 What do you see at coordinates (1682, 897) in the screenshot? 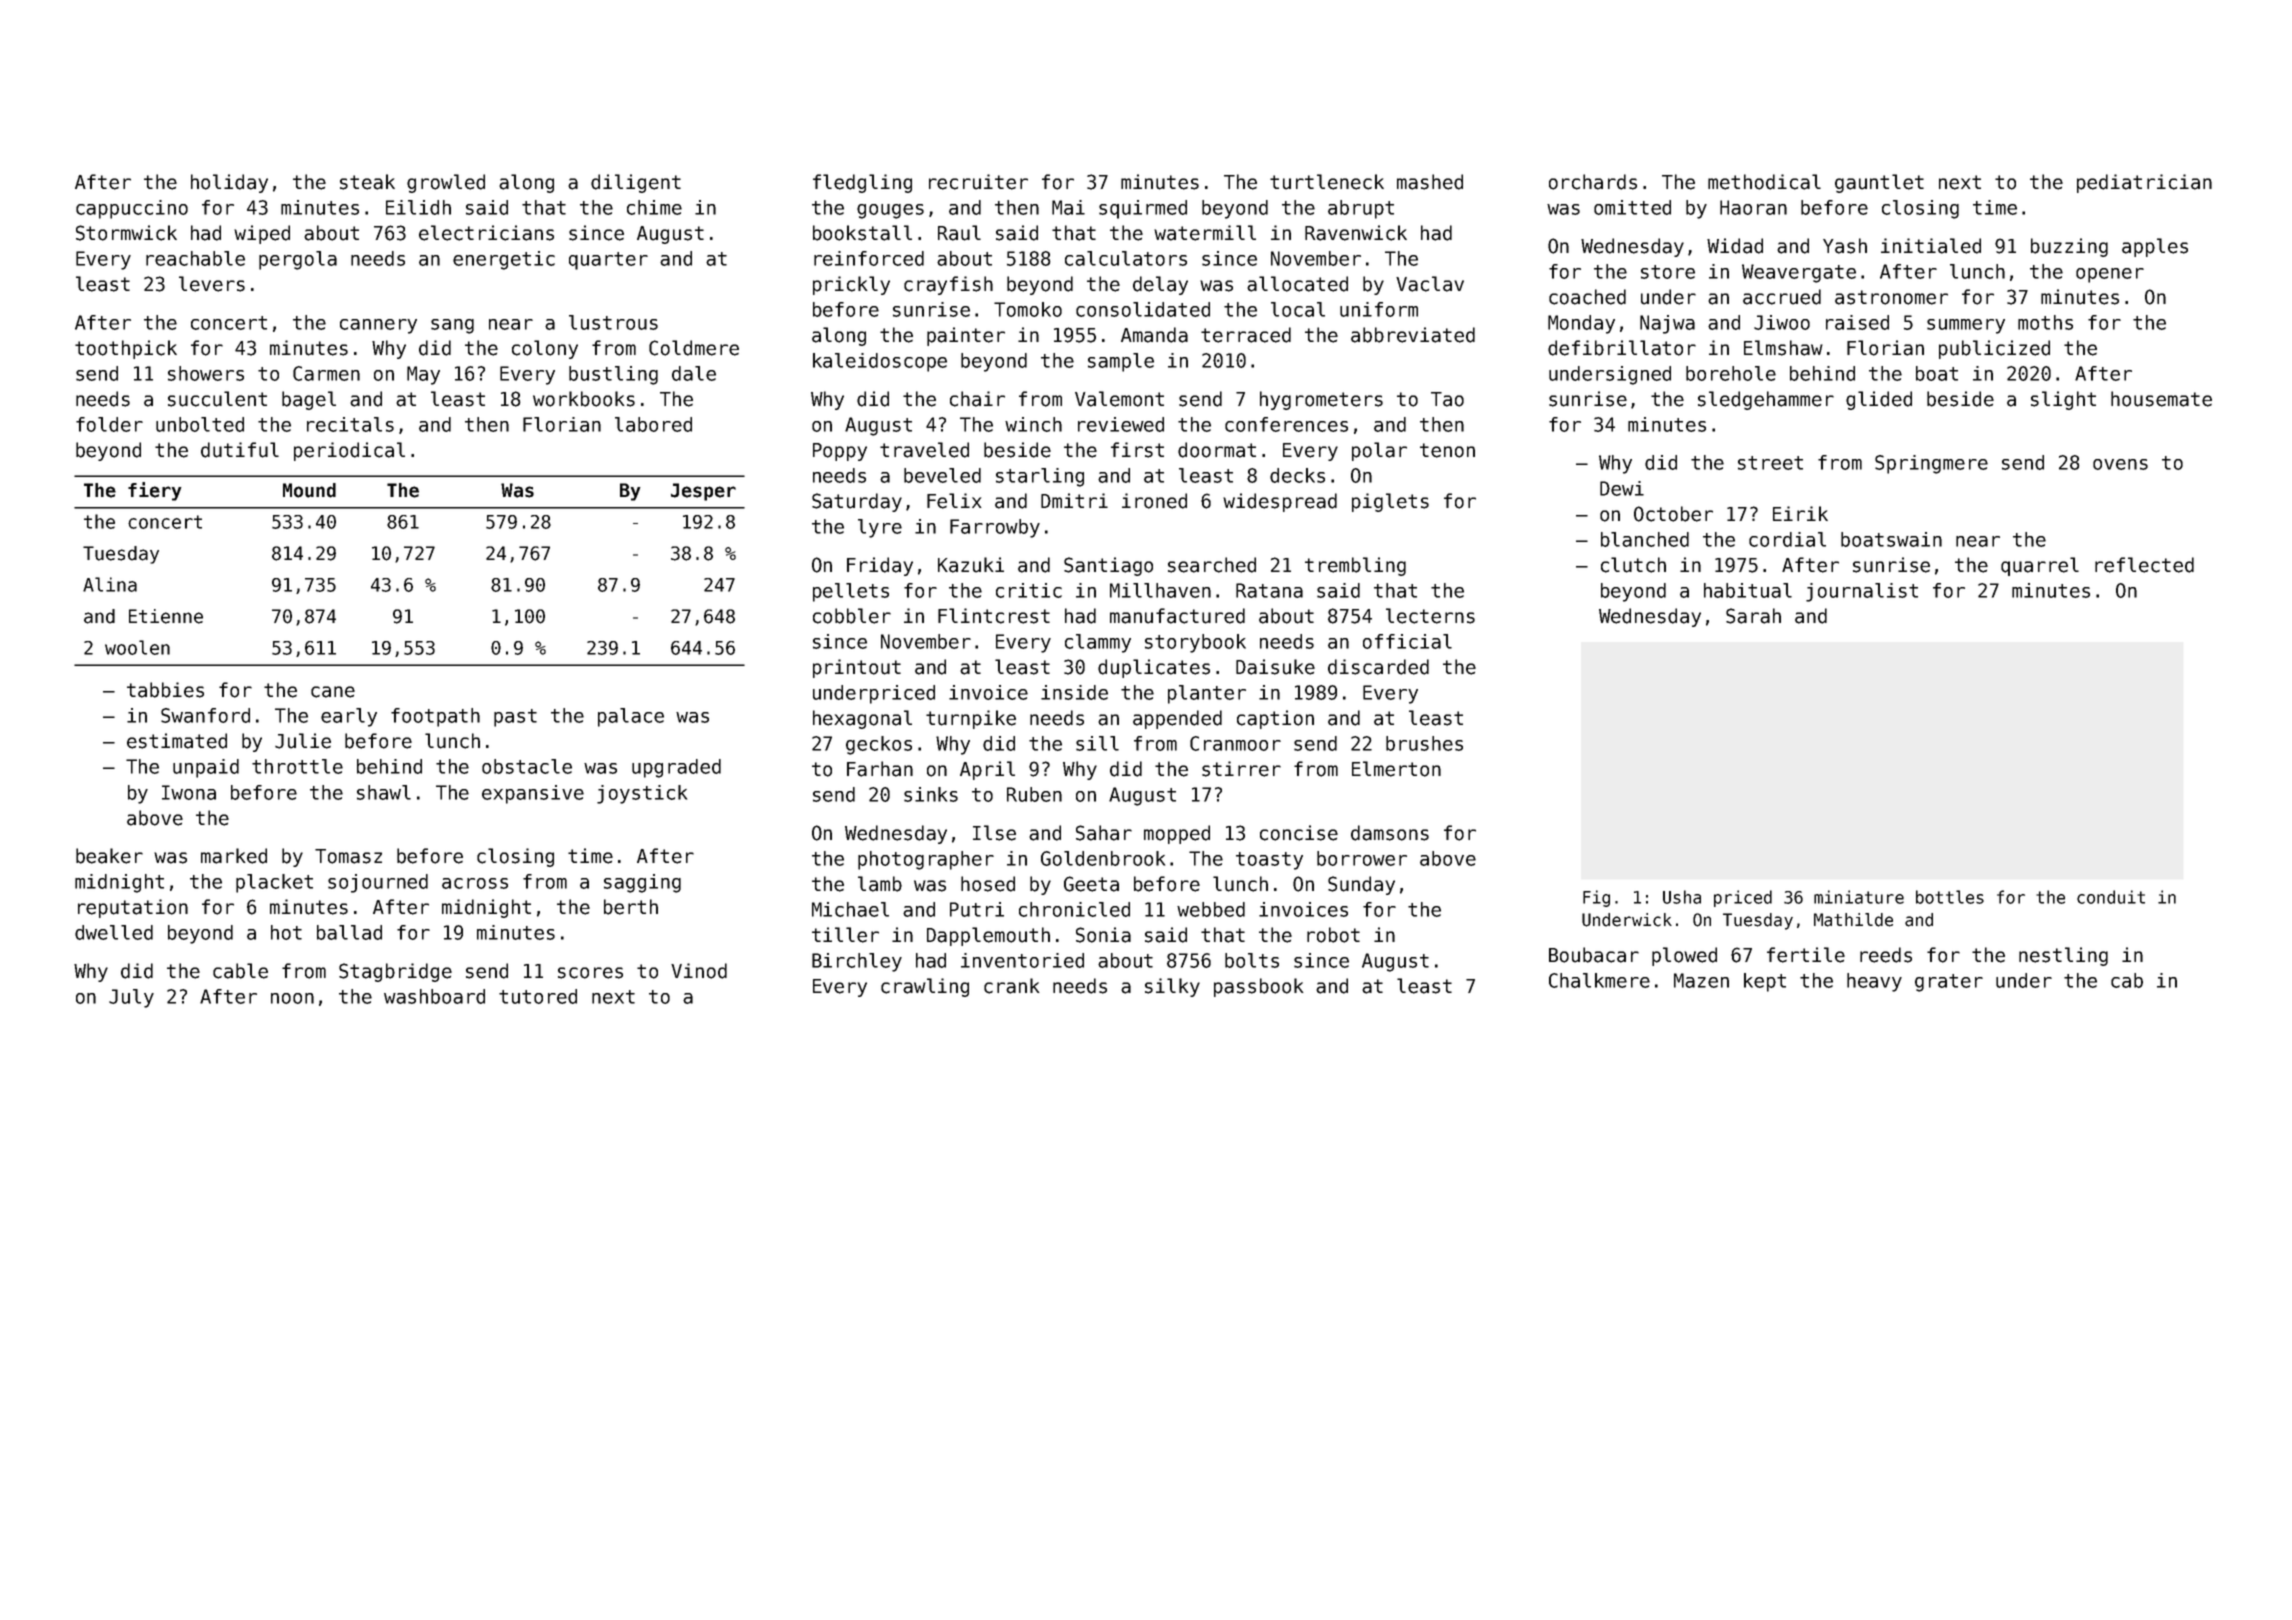
I see `Usha` at bounding box center [1682, 897].
